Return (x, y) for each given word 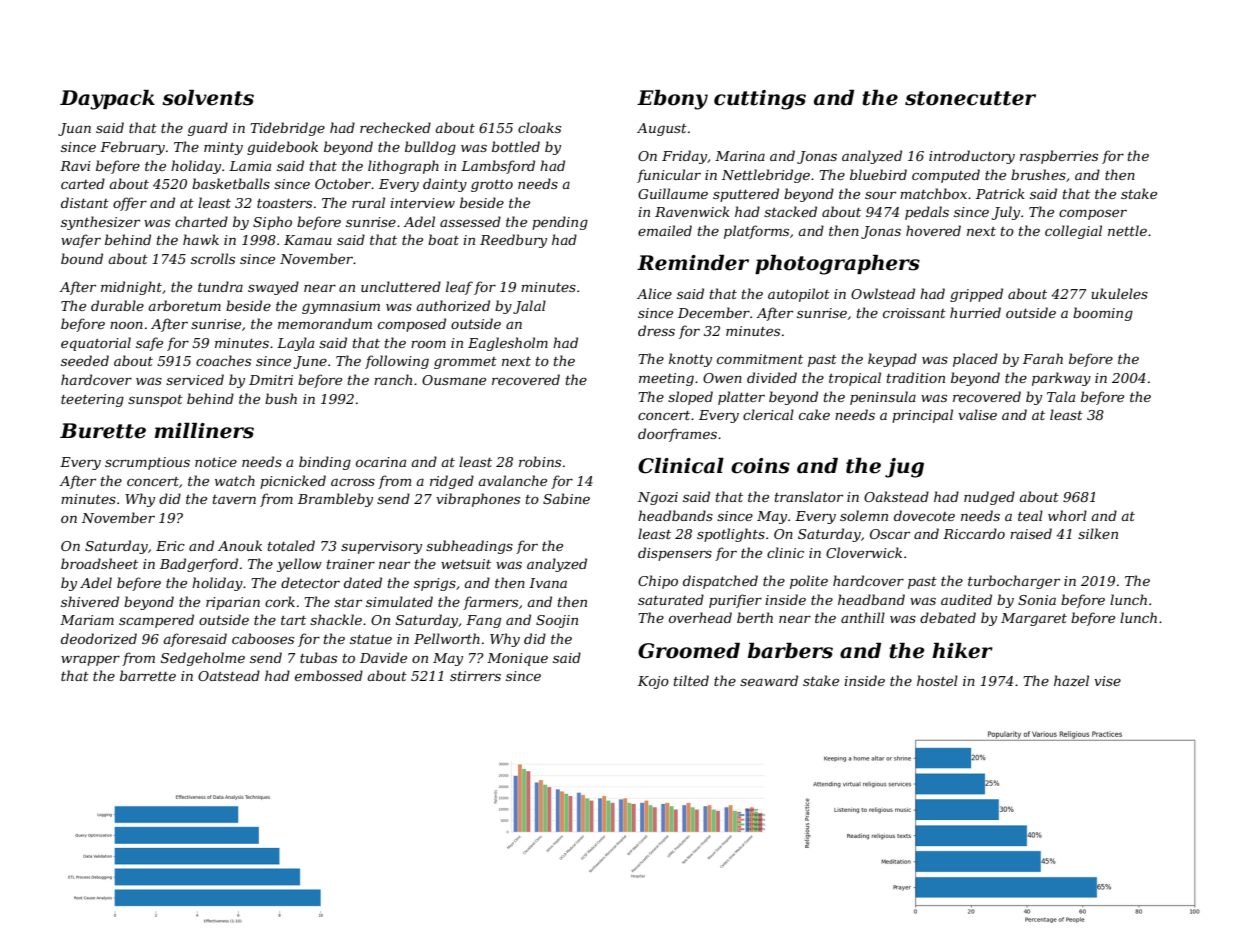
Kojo (653, 682)
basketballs (231, 183)
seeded (85, 360)
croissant (914, 313)
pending (560, 223)
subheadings (469, 547)
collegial (1073, 232)
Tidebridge (287, 129)
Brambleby (335, 500)
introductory (972, 157)
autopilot (799, 295)
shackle (336, 619)
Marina (740, 156)
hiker (962, 651)
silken (1098, 533)
